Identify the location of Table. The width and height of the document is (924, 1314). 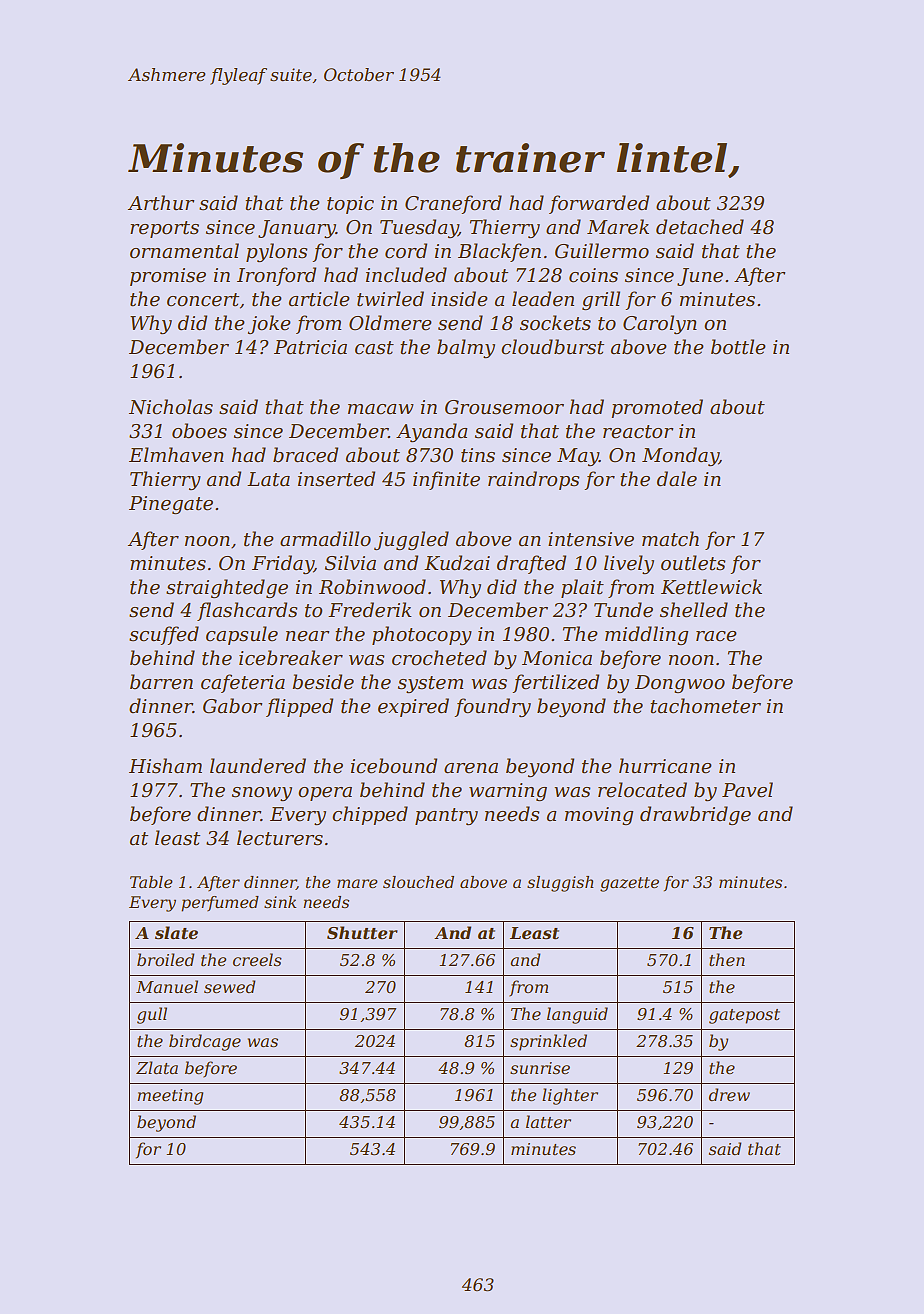
(151, 882).
